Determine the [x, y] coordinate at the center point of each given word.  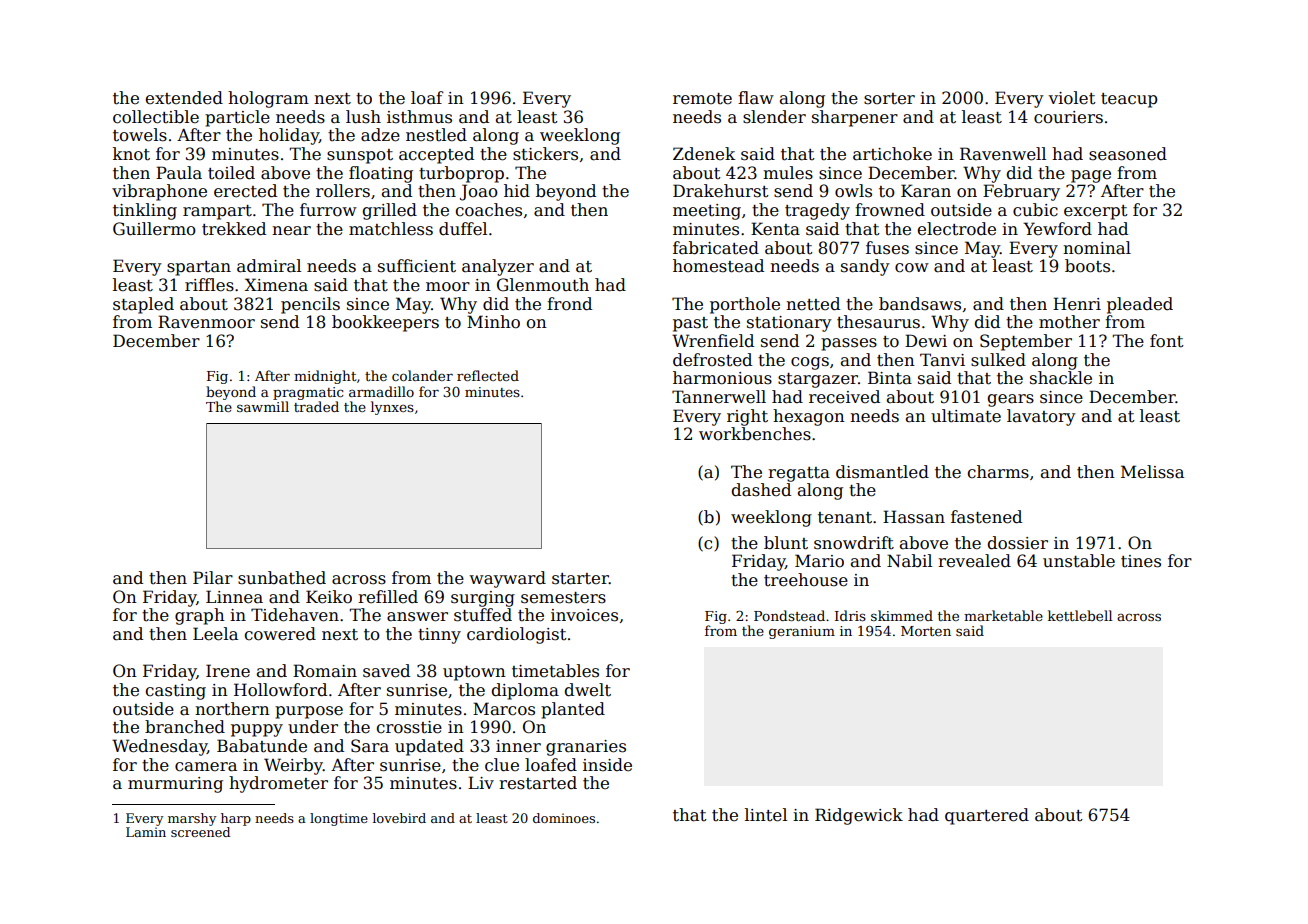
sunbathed [282, 578]
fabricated [716, 248]
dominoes [564, 818]
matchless [391, 229]
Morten [926, 631]
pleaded [1140, 305]
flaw [756, 98]
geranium [802, 632]
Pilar [213, 578]
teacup [1129, 100]
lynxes [392, 408]
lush [363, 117]
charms [998, 472]
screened [200, 832]
